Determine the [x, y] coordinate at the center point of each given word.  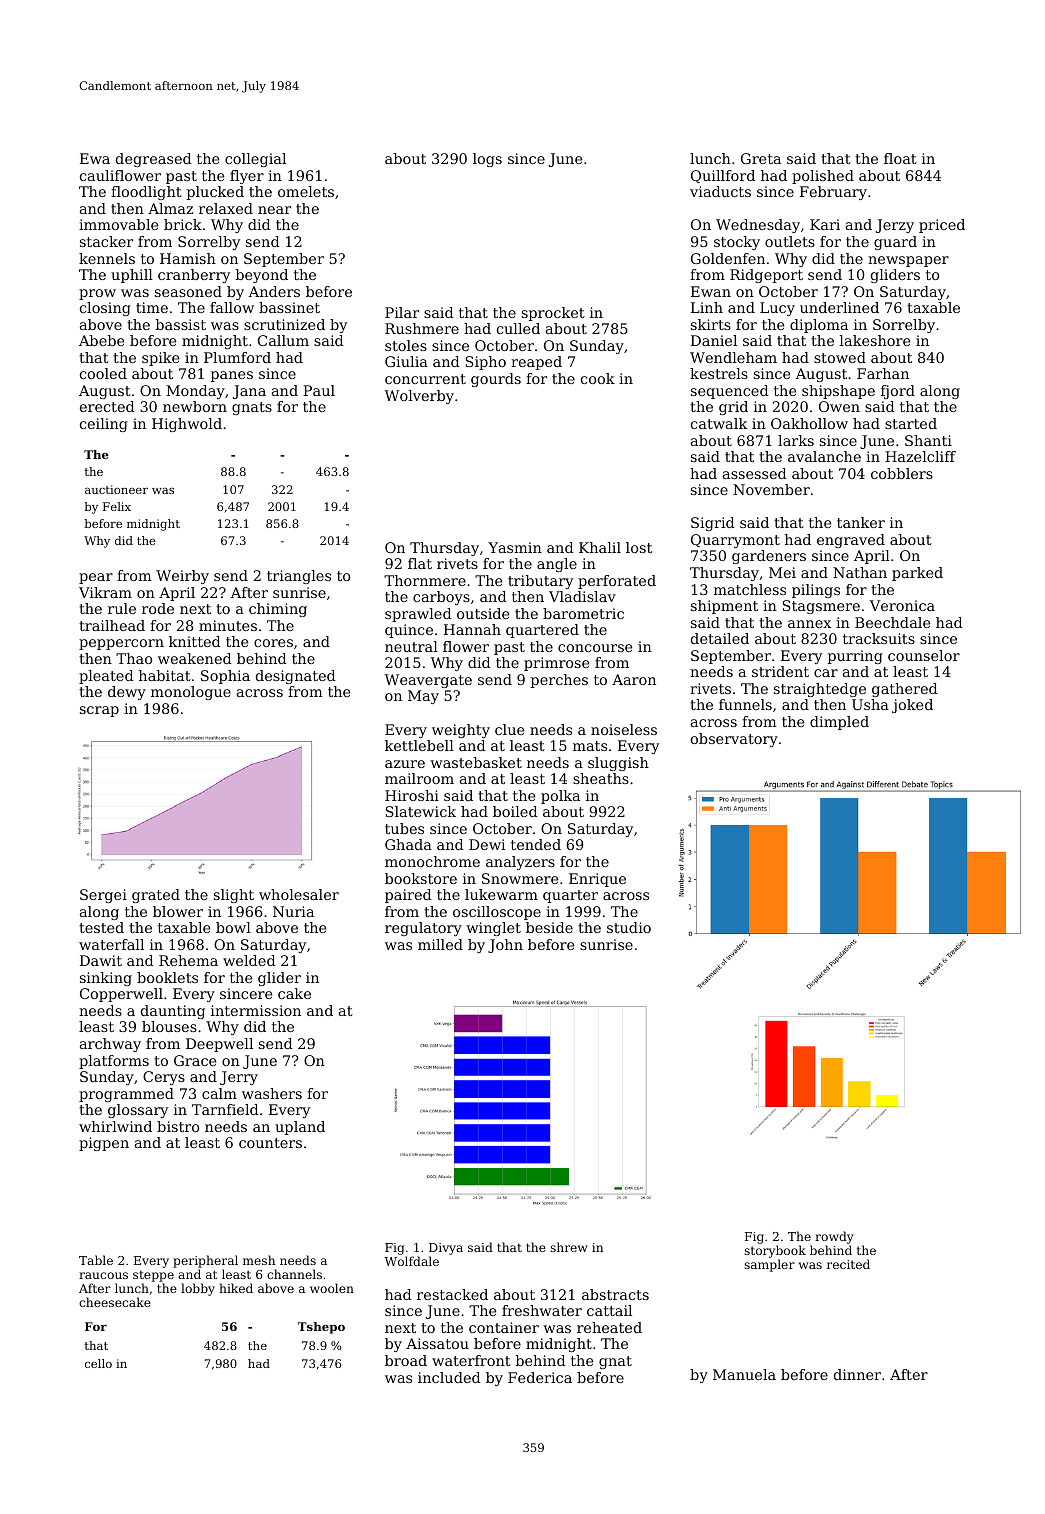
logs [487, 160]
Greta [761, 158]
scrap [99, 711]
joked [912, 706]
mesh [259, 1260]
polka [560, 797]
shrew [569, 1247]
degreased [154, 160]
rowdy [834, 1238]
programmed [126, 1095]
